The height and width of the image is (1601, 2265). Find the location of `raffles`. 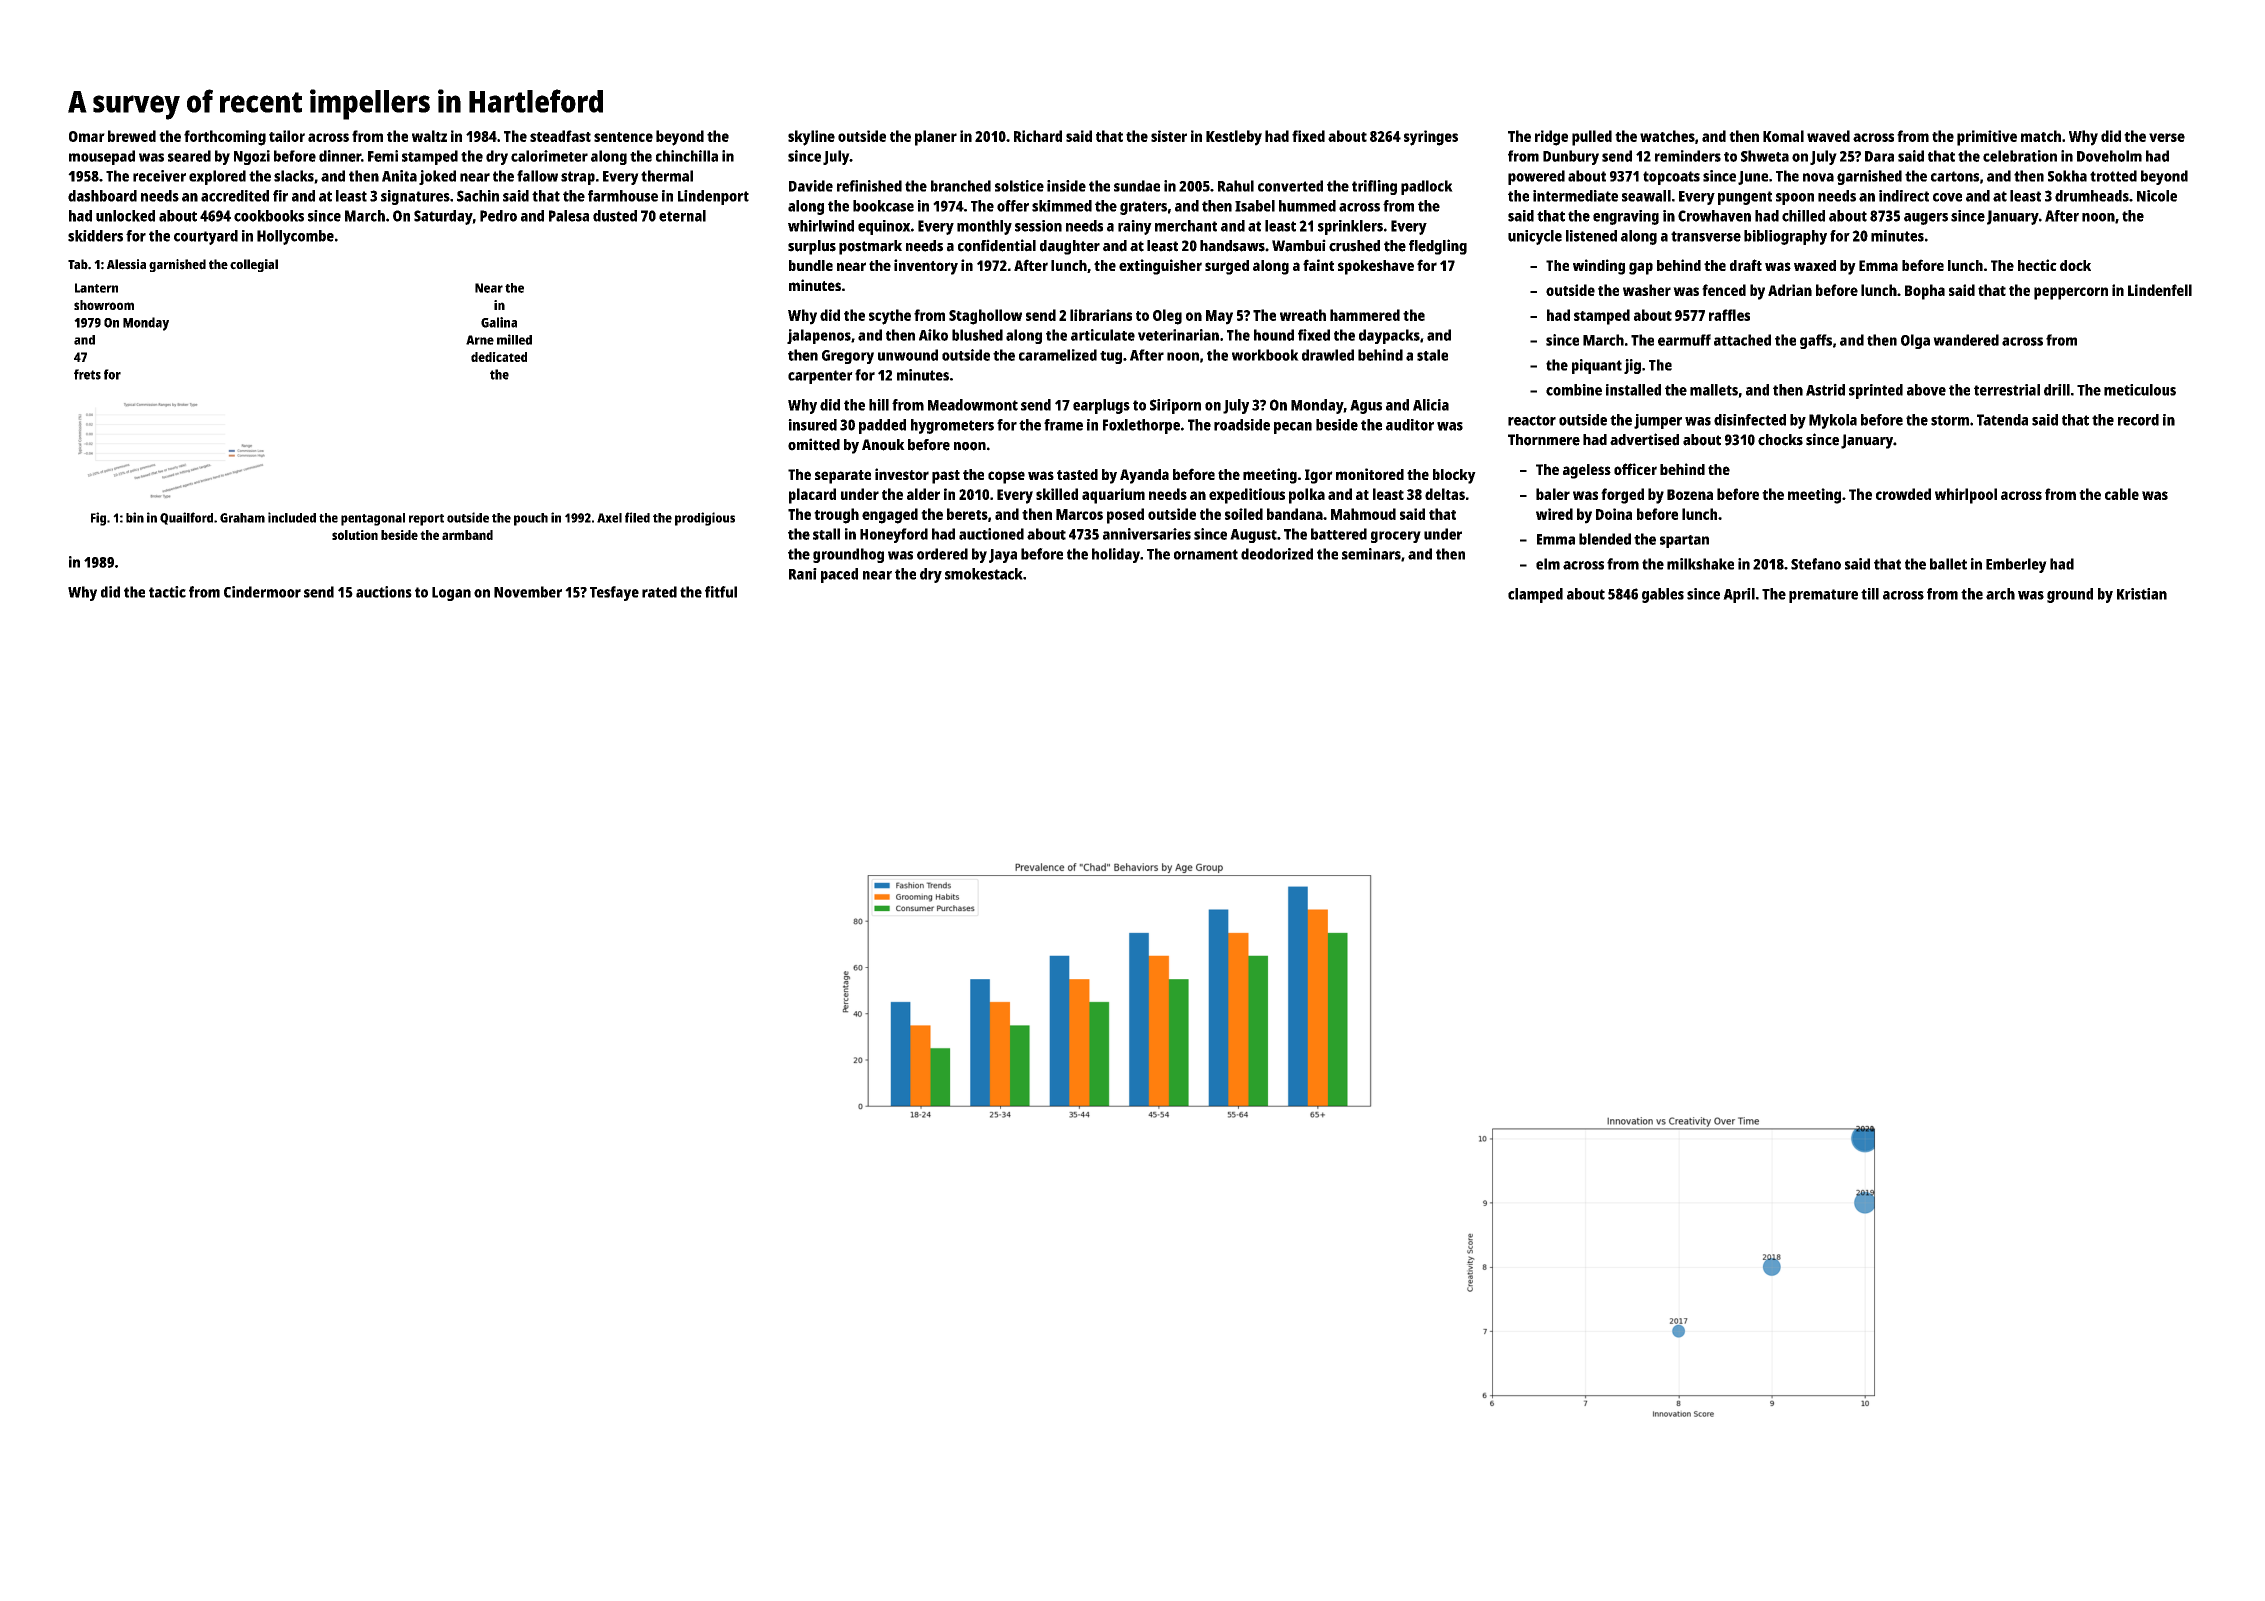

raffles is located at coordinates (1729, 315).
